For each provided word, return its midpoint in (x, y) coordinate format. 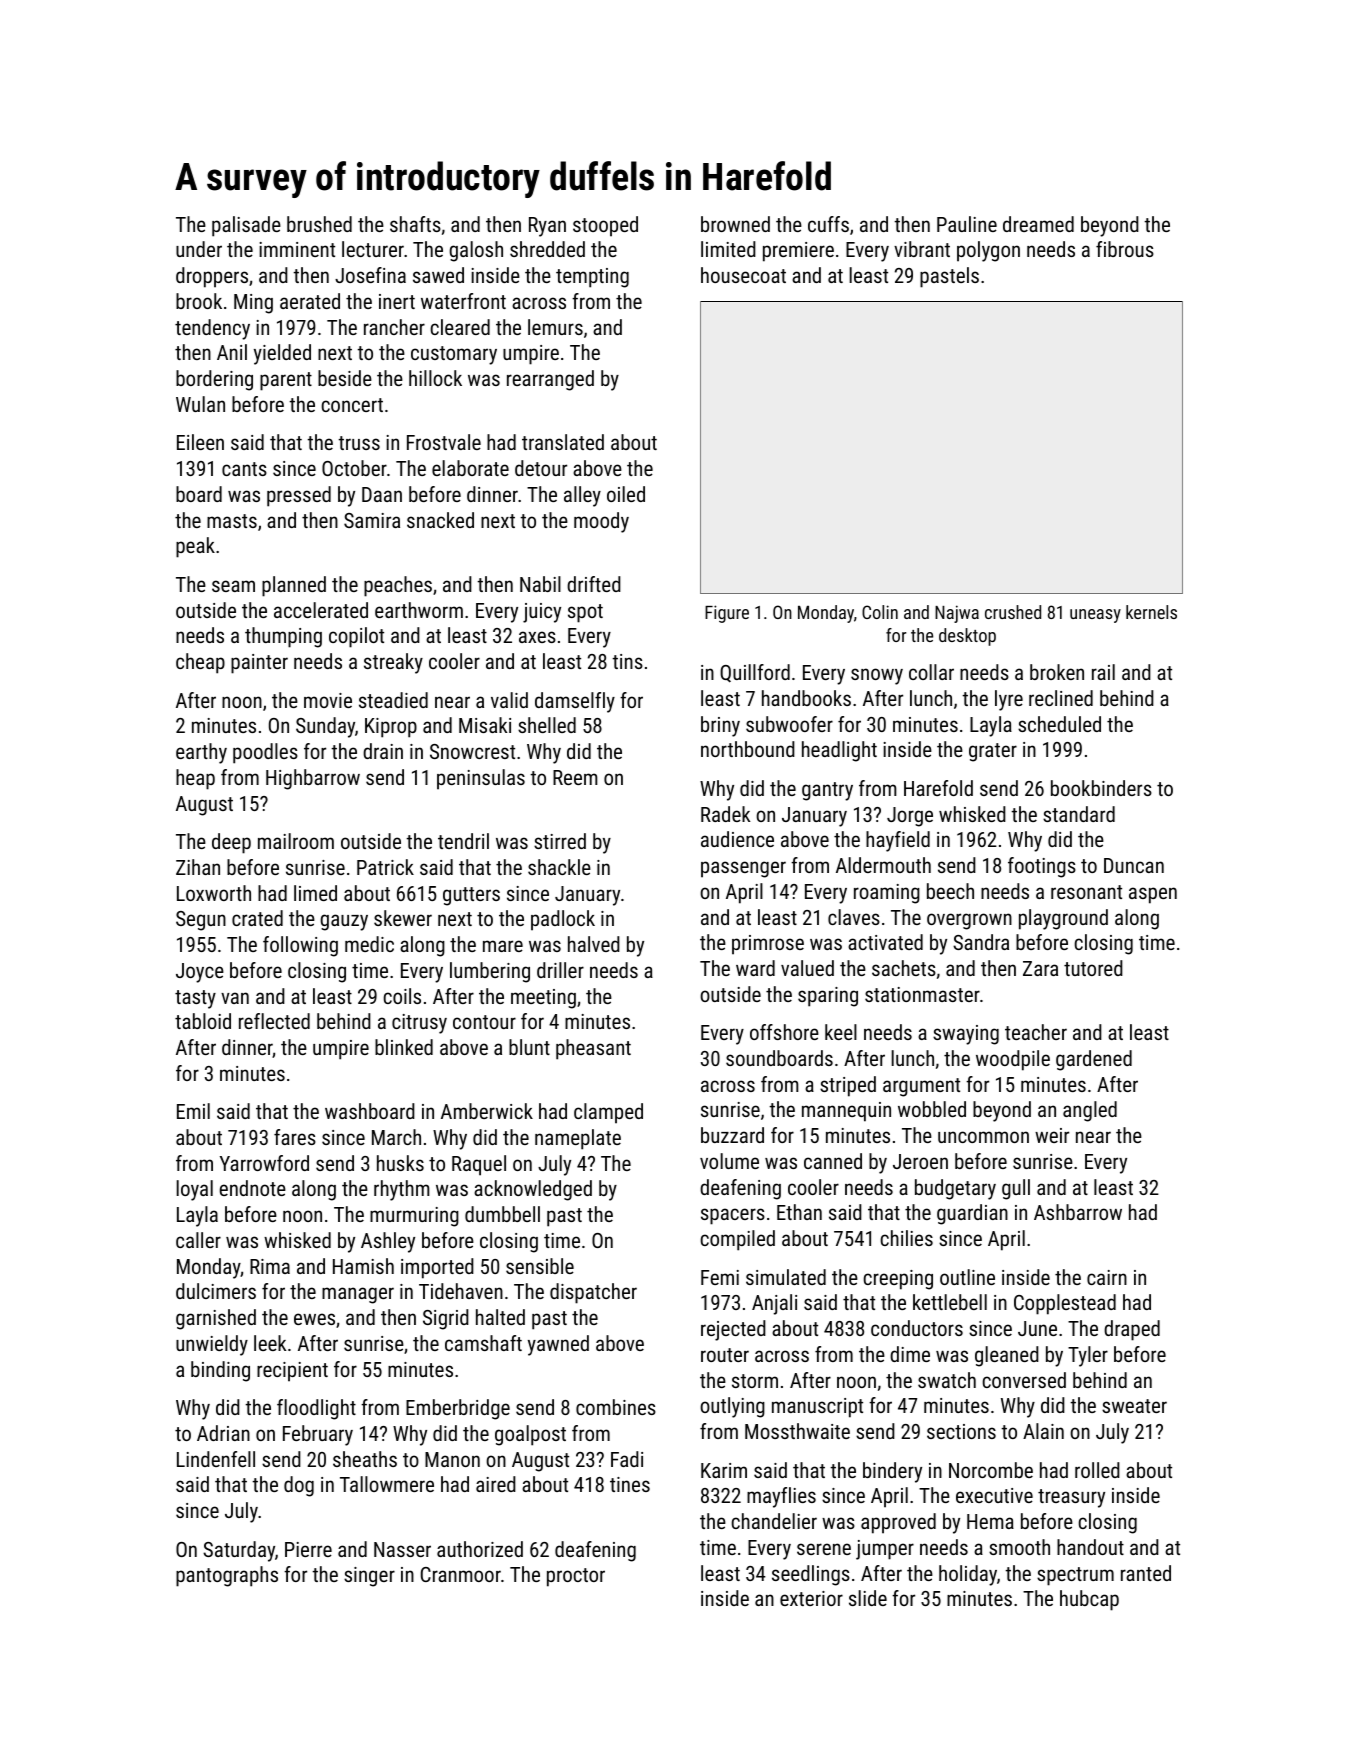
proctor (576, 1577)
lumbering (490, 972)
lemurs (555, 327)
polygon (988, 251)
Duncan (1134, 865)
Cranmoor (461, 1574)
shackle (559, 867)
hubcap (1089, 1600)
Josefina (370, 275)
